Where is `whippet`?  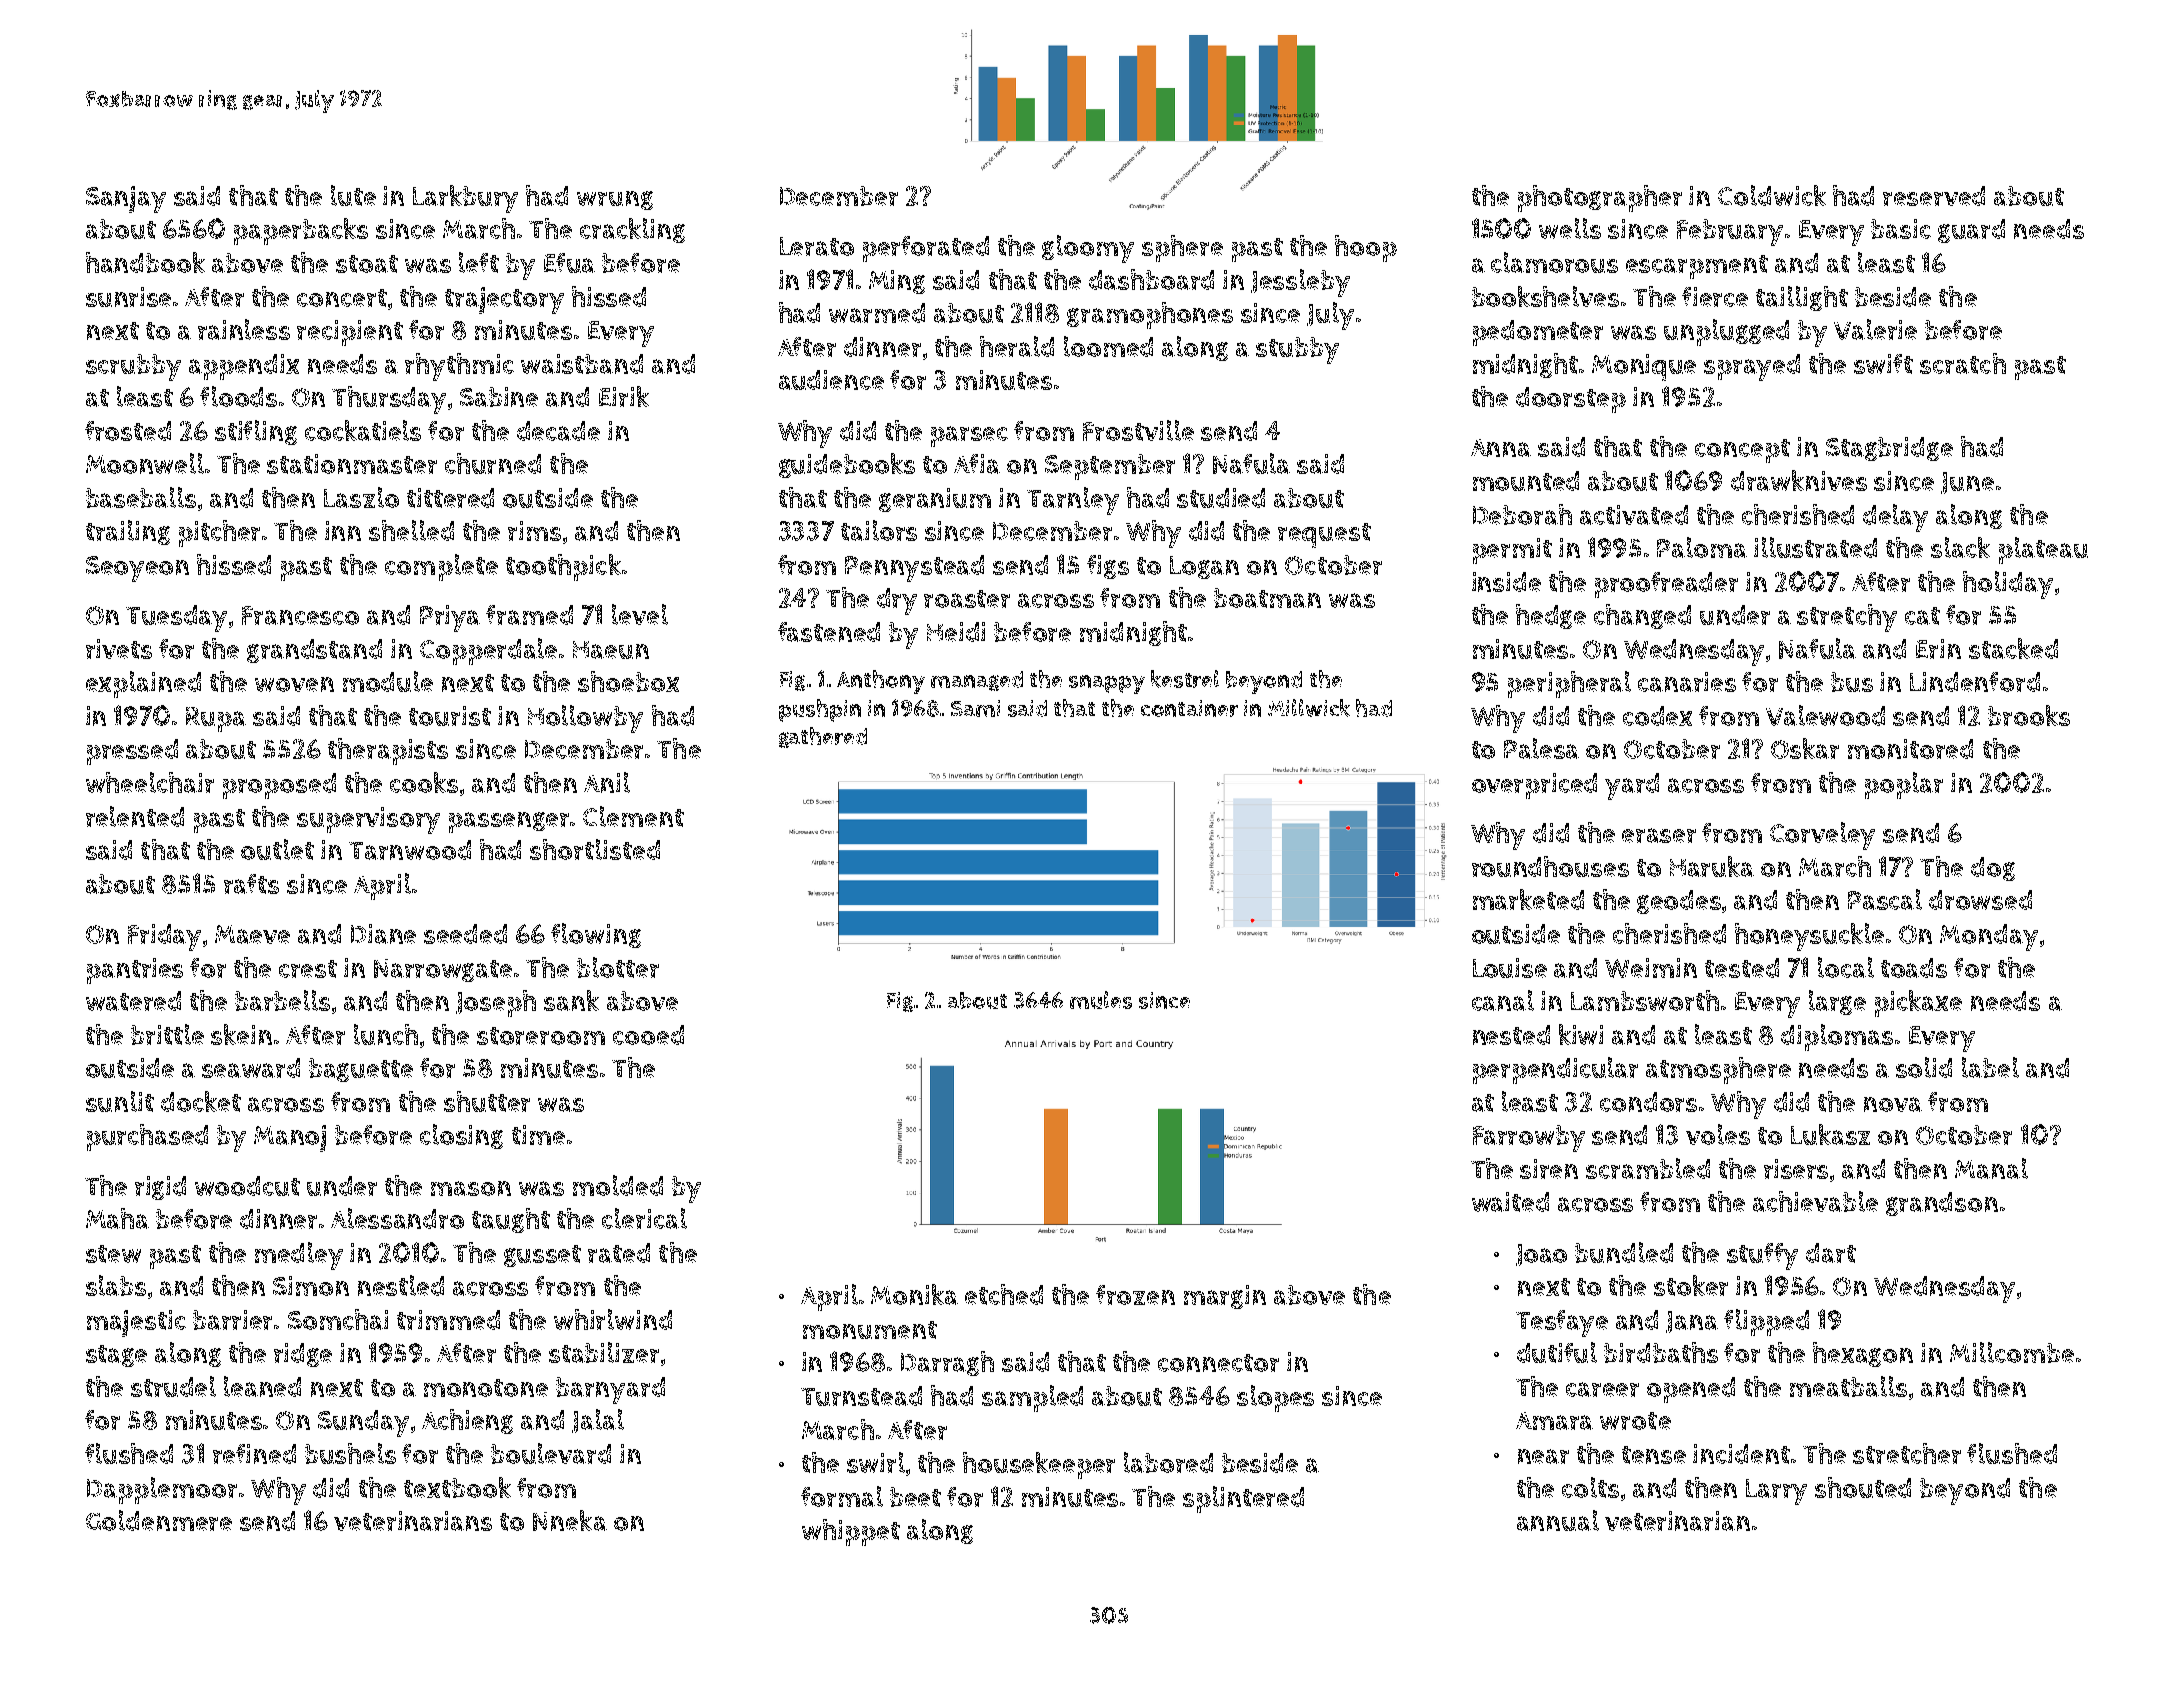
whippet is located at coordinates (851, 1532).
